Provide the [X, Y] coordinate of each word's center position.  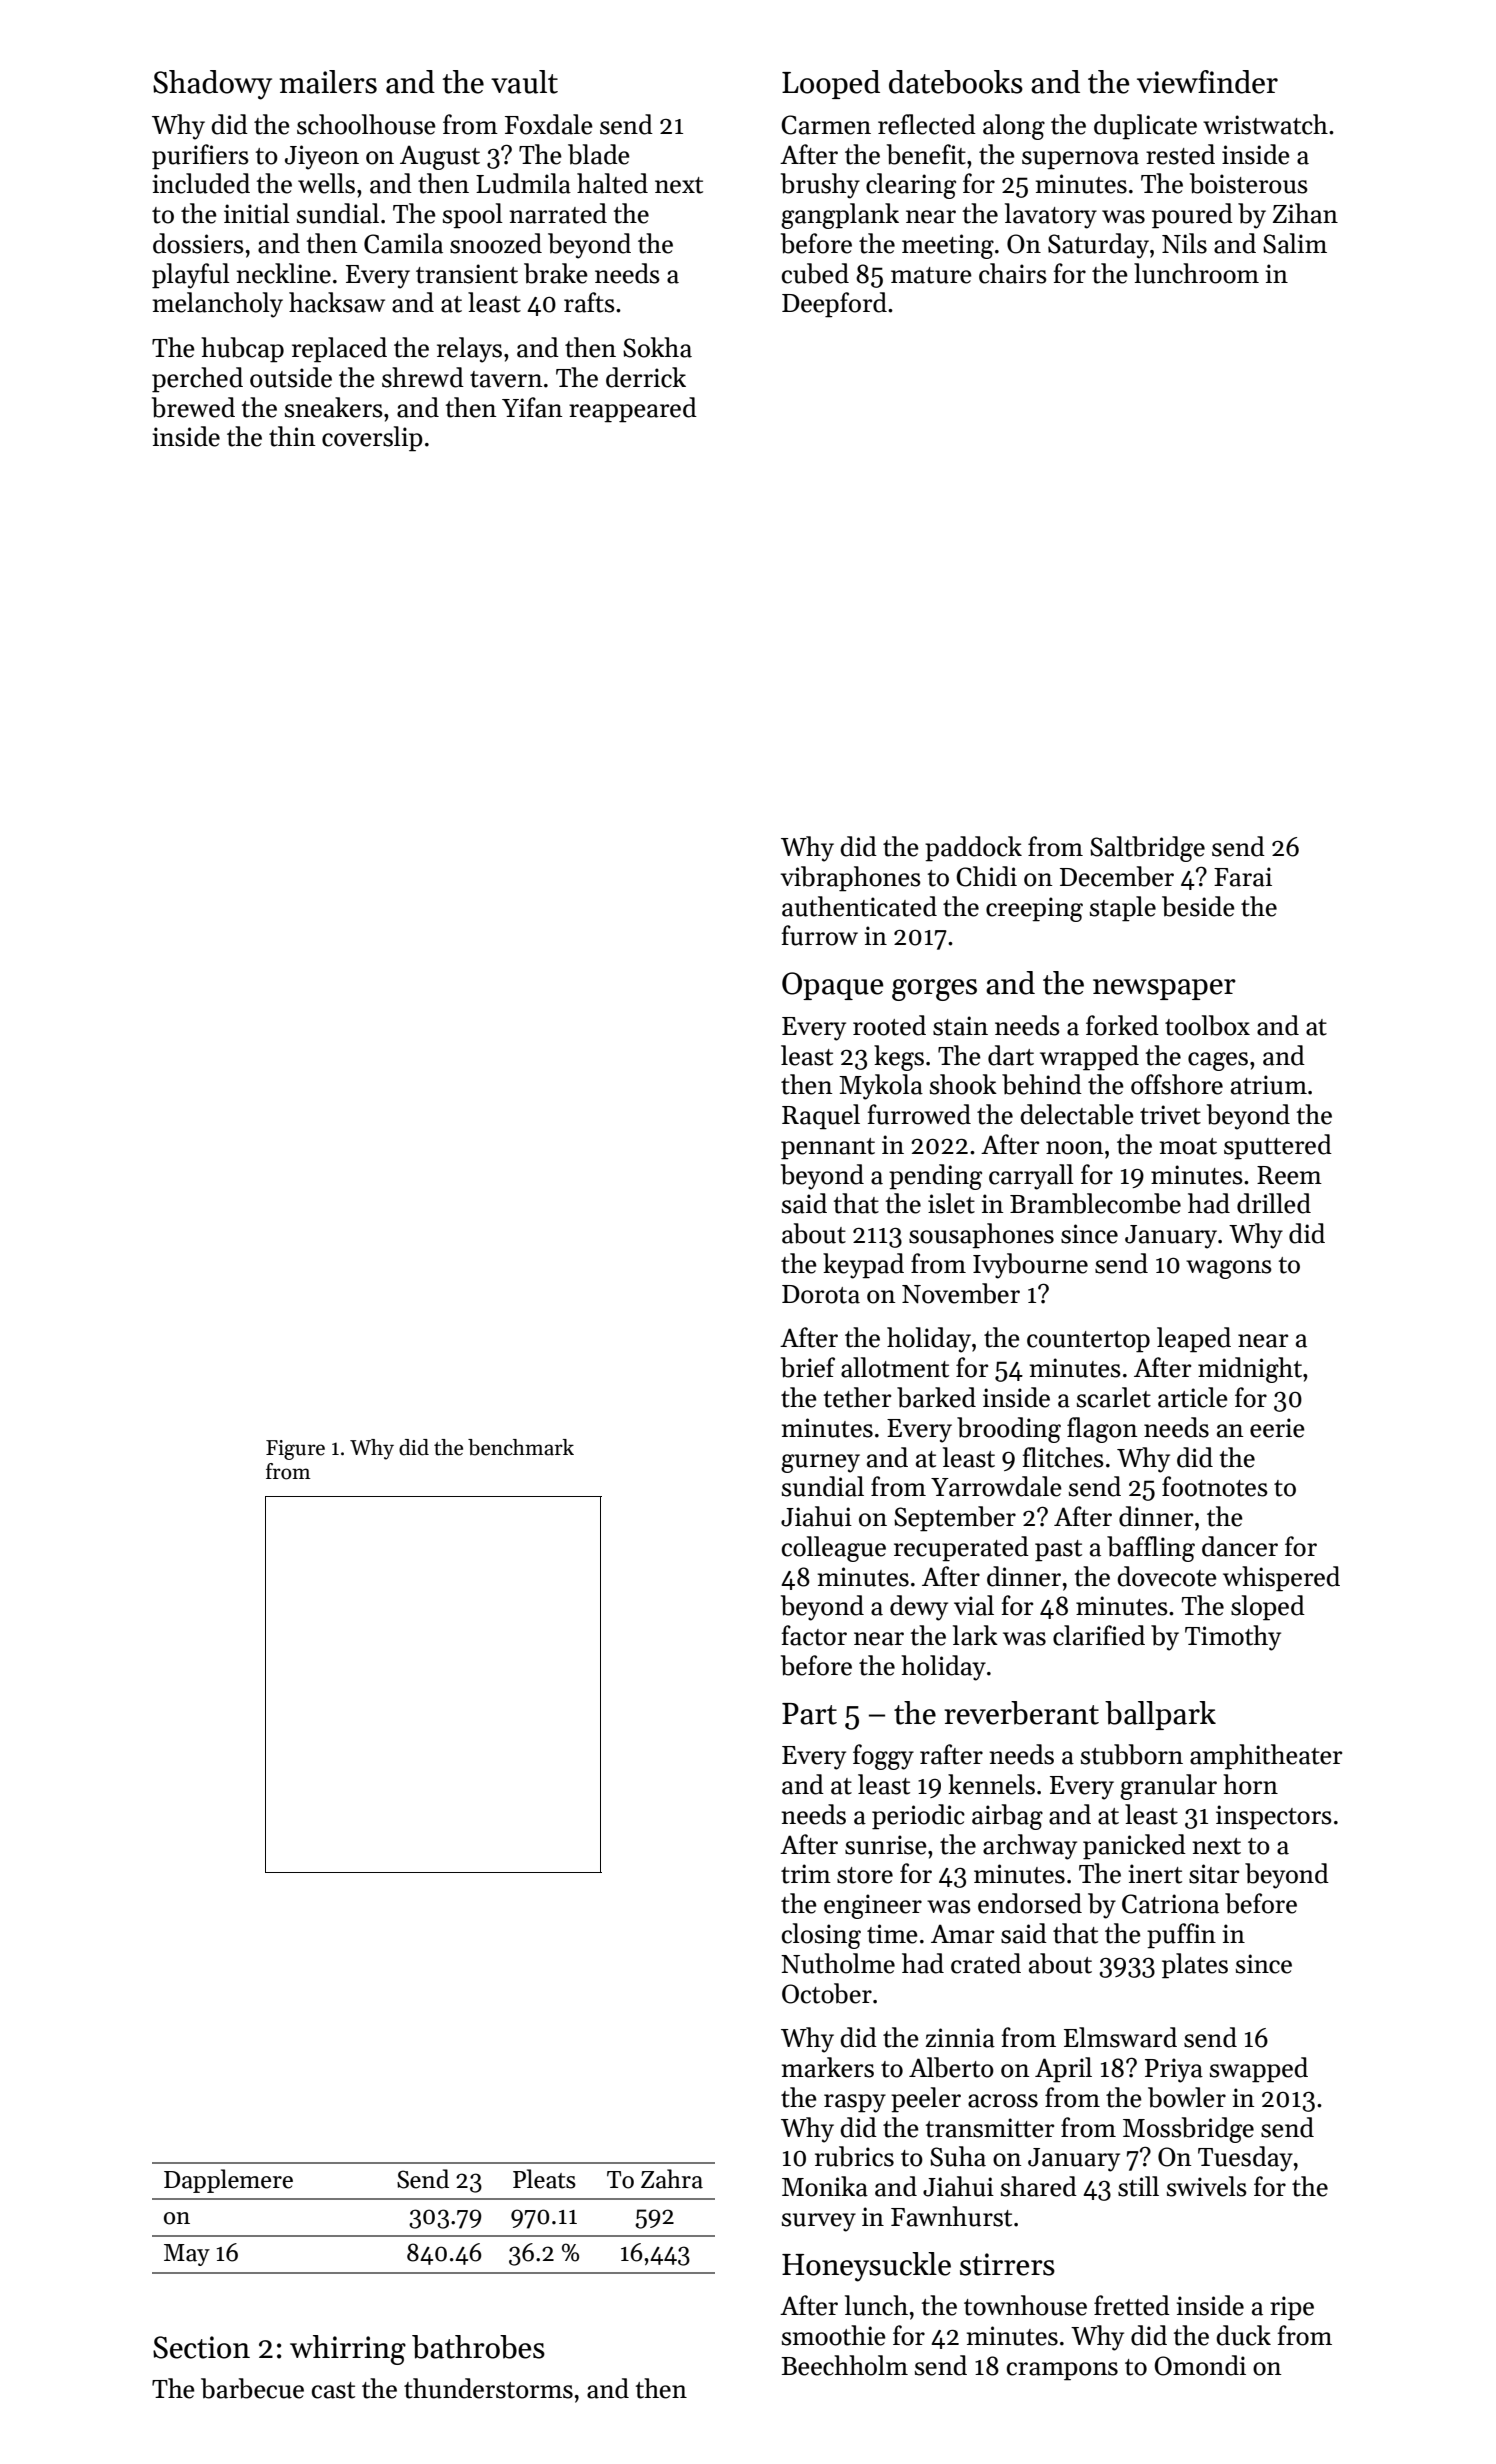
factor [814, 1635]
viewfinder [1207, 82]
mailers [328, 82]
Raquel [821, 1117]
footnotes [1215, 1486]
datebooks [956, 82]
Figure [295, 1450]
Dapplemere [228, 2181]
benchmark [521, 1447]
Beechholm [844, 2365]
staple [1123, 909]
